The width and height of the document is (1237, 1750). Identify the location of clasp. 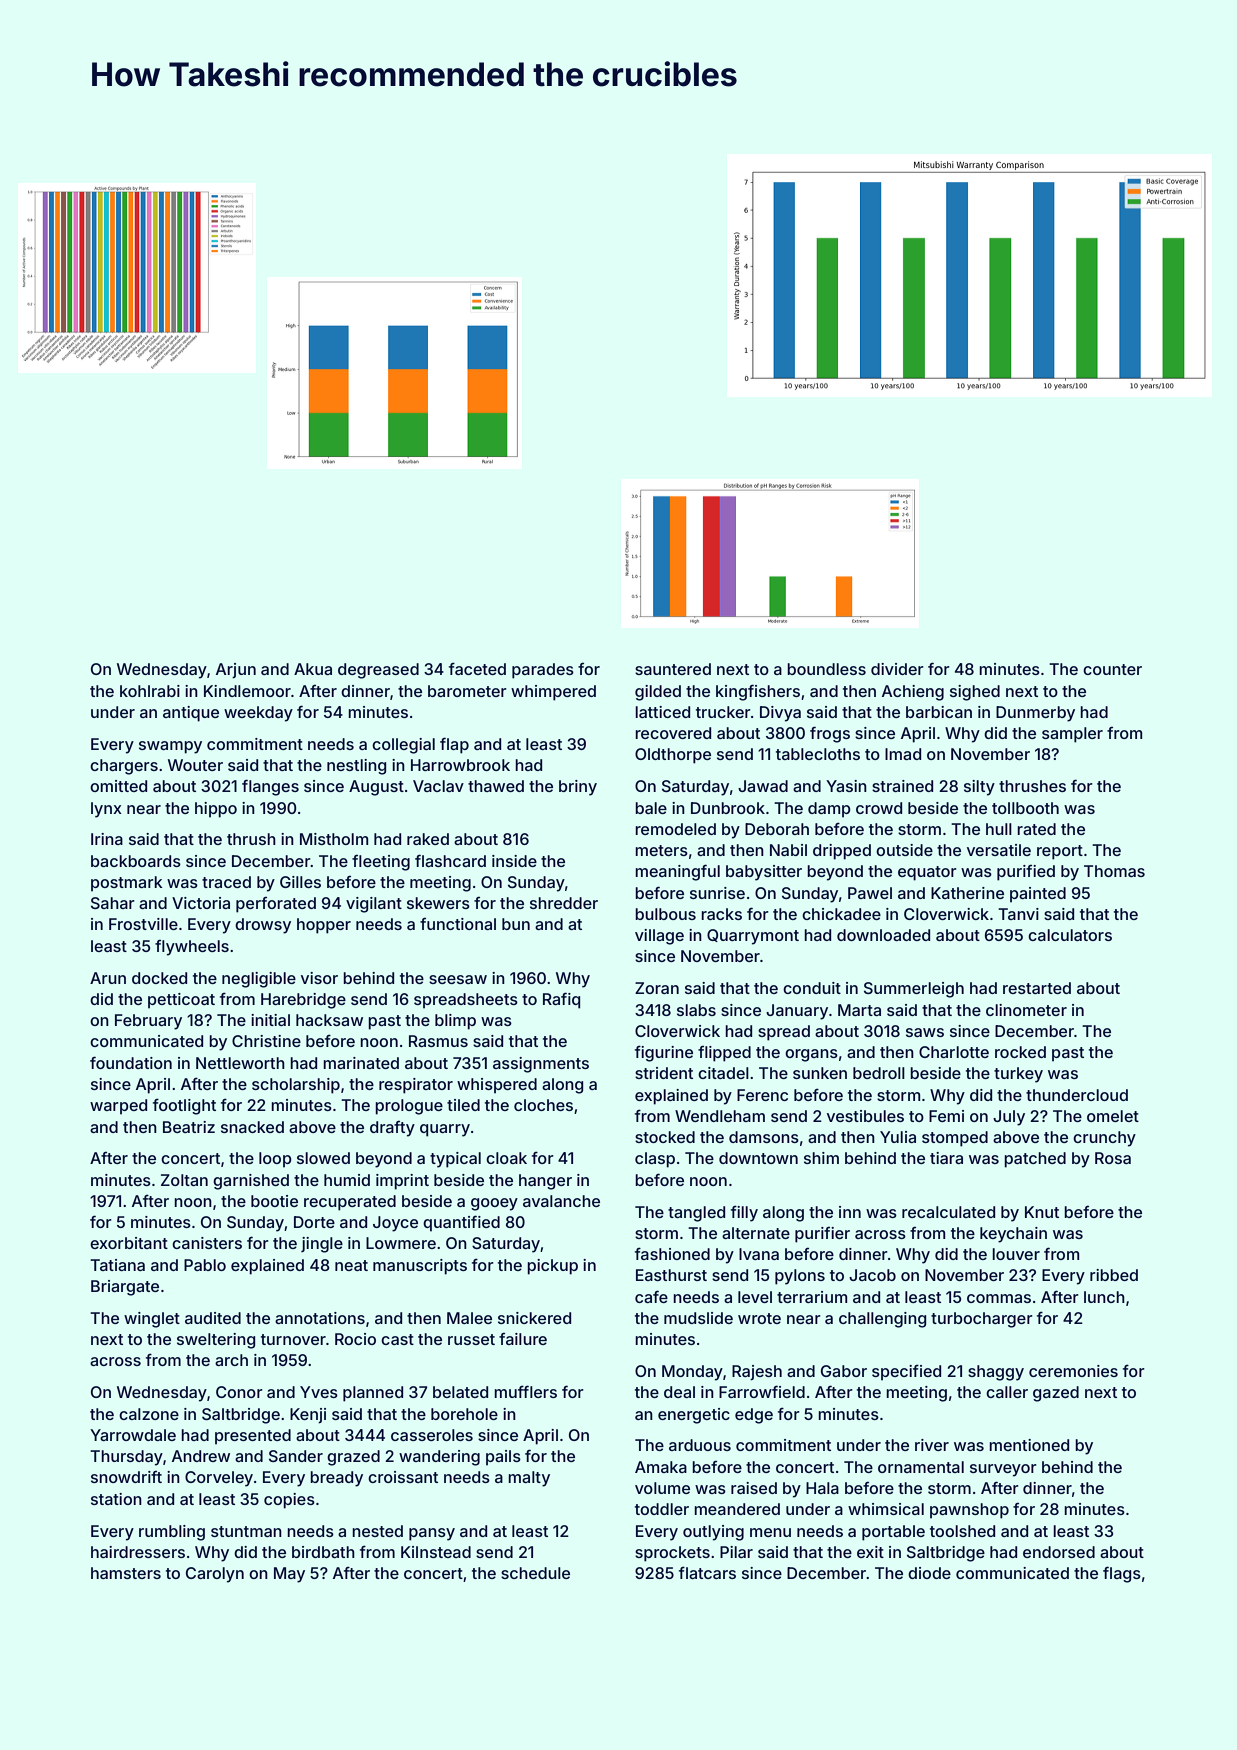
(655, 1160).
